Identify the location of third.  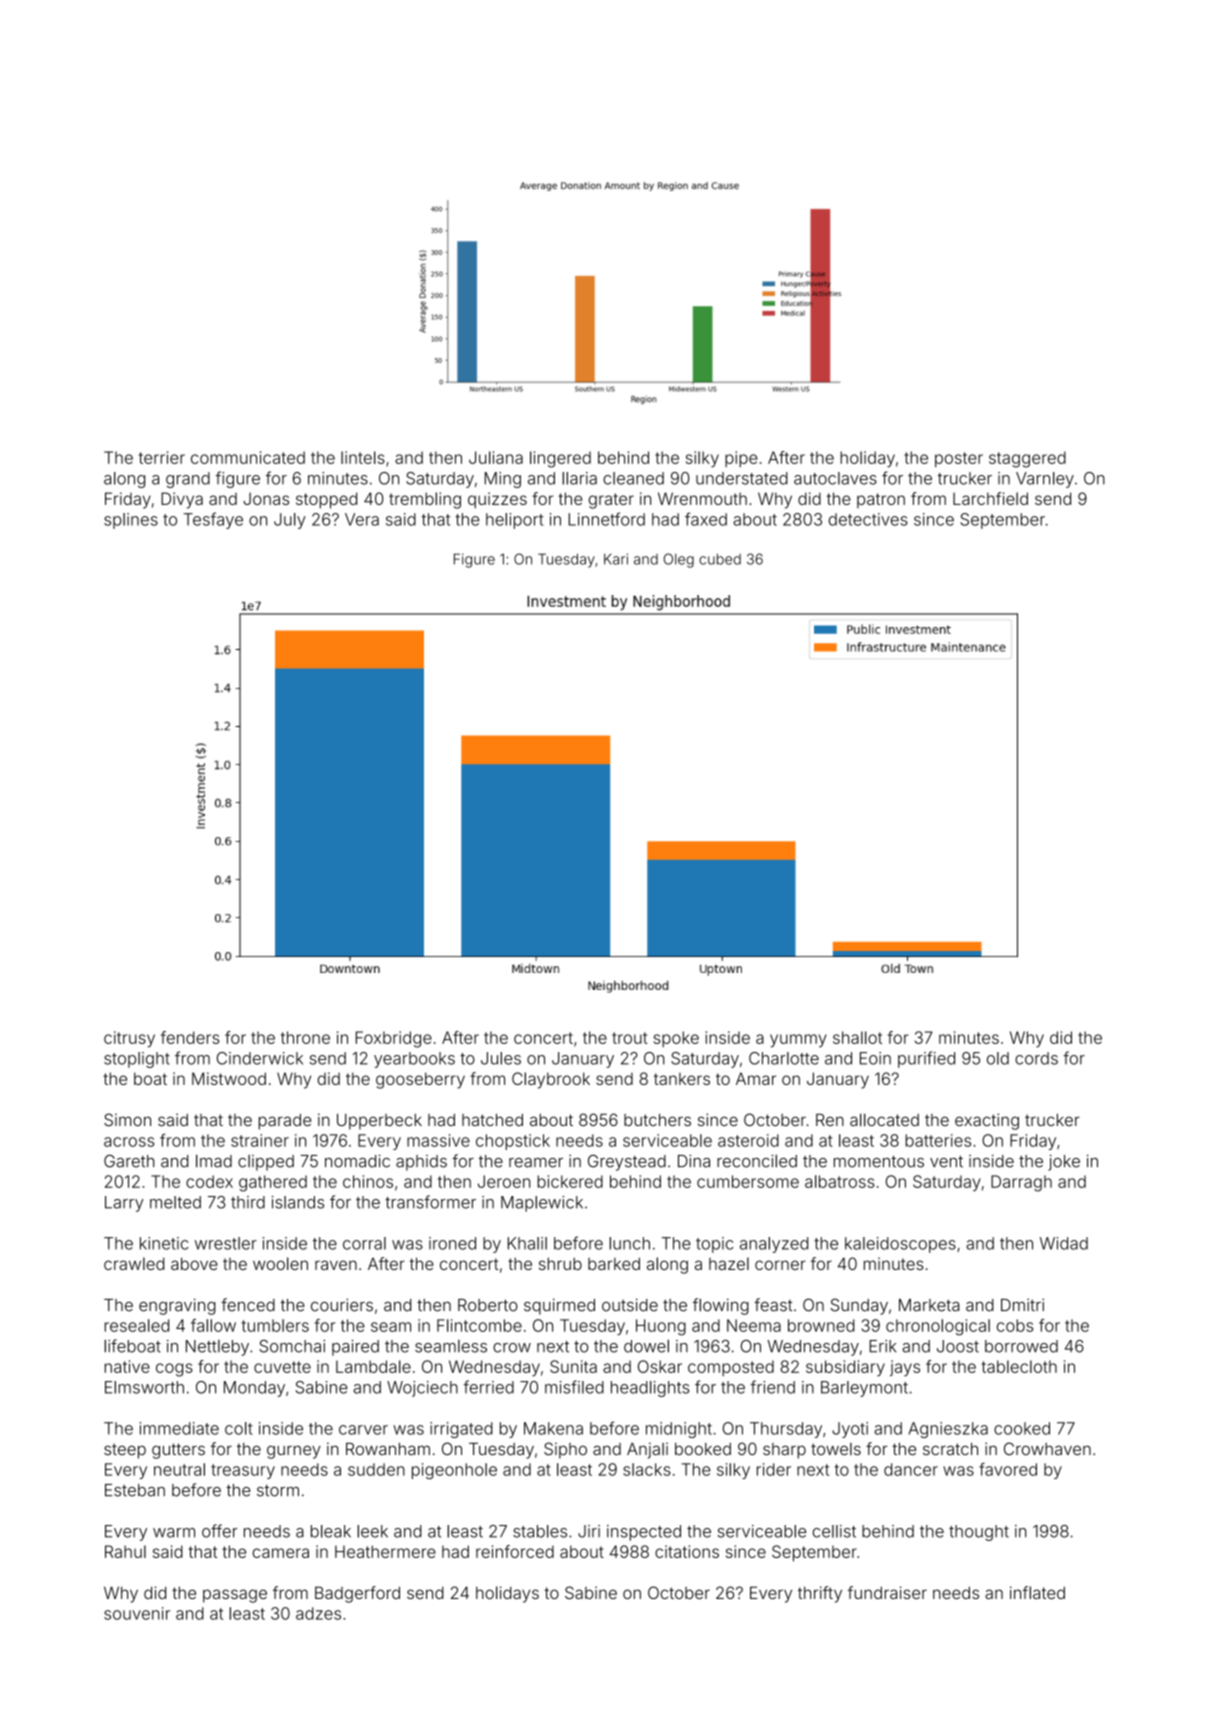
(248, 1202).
